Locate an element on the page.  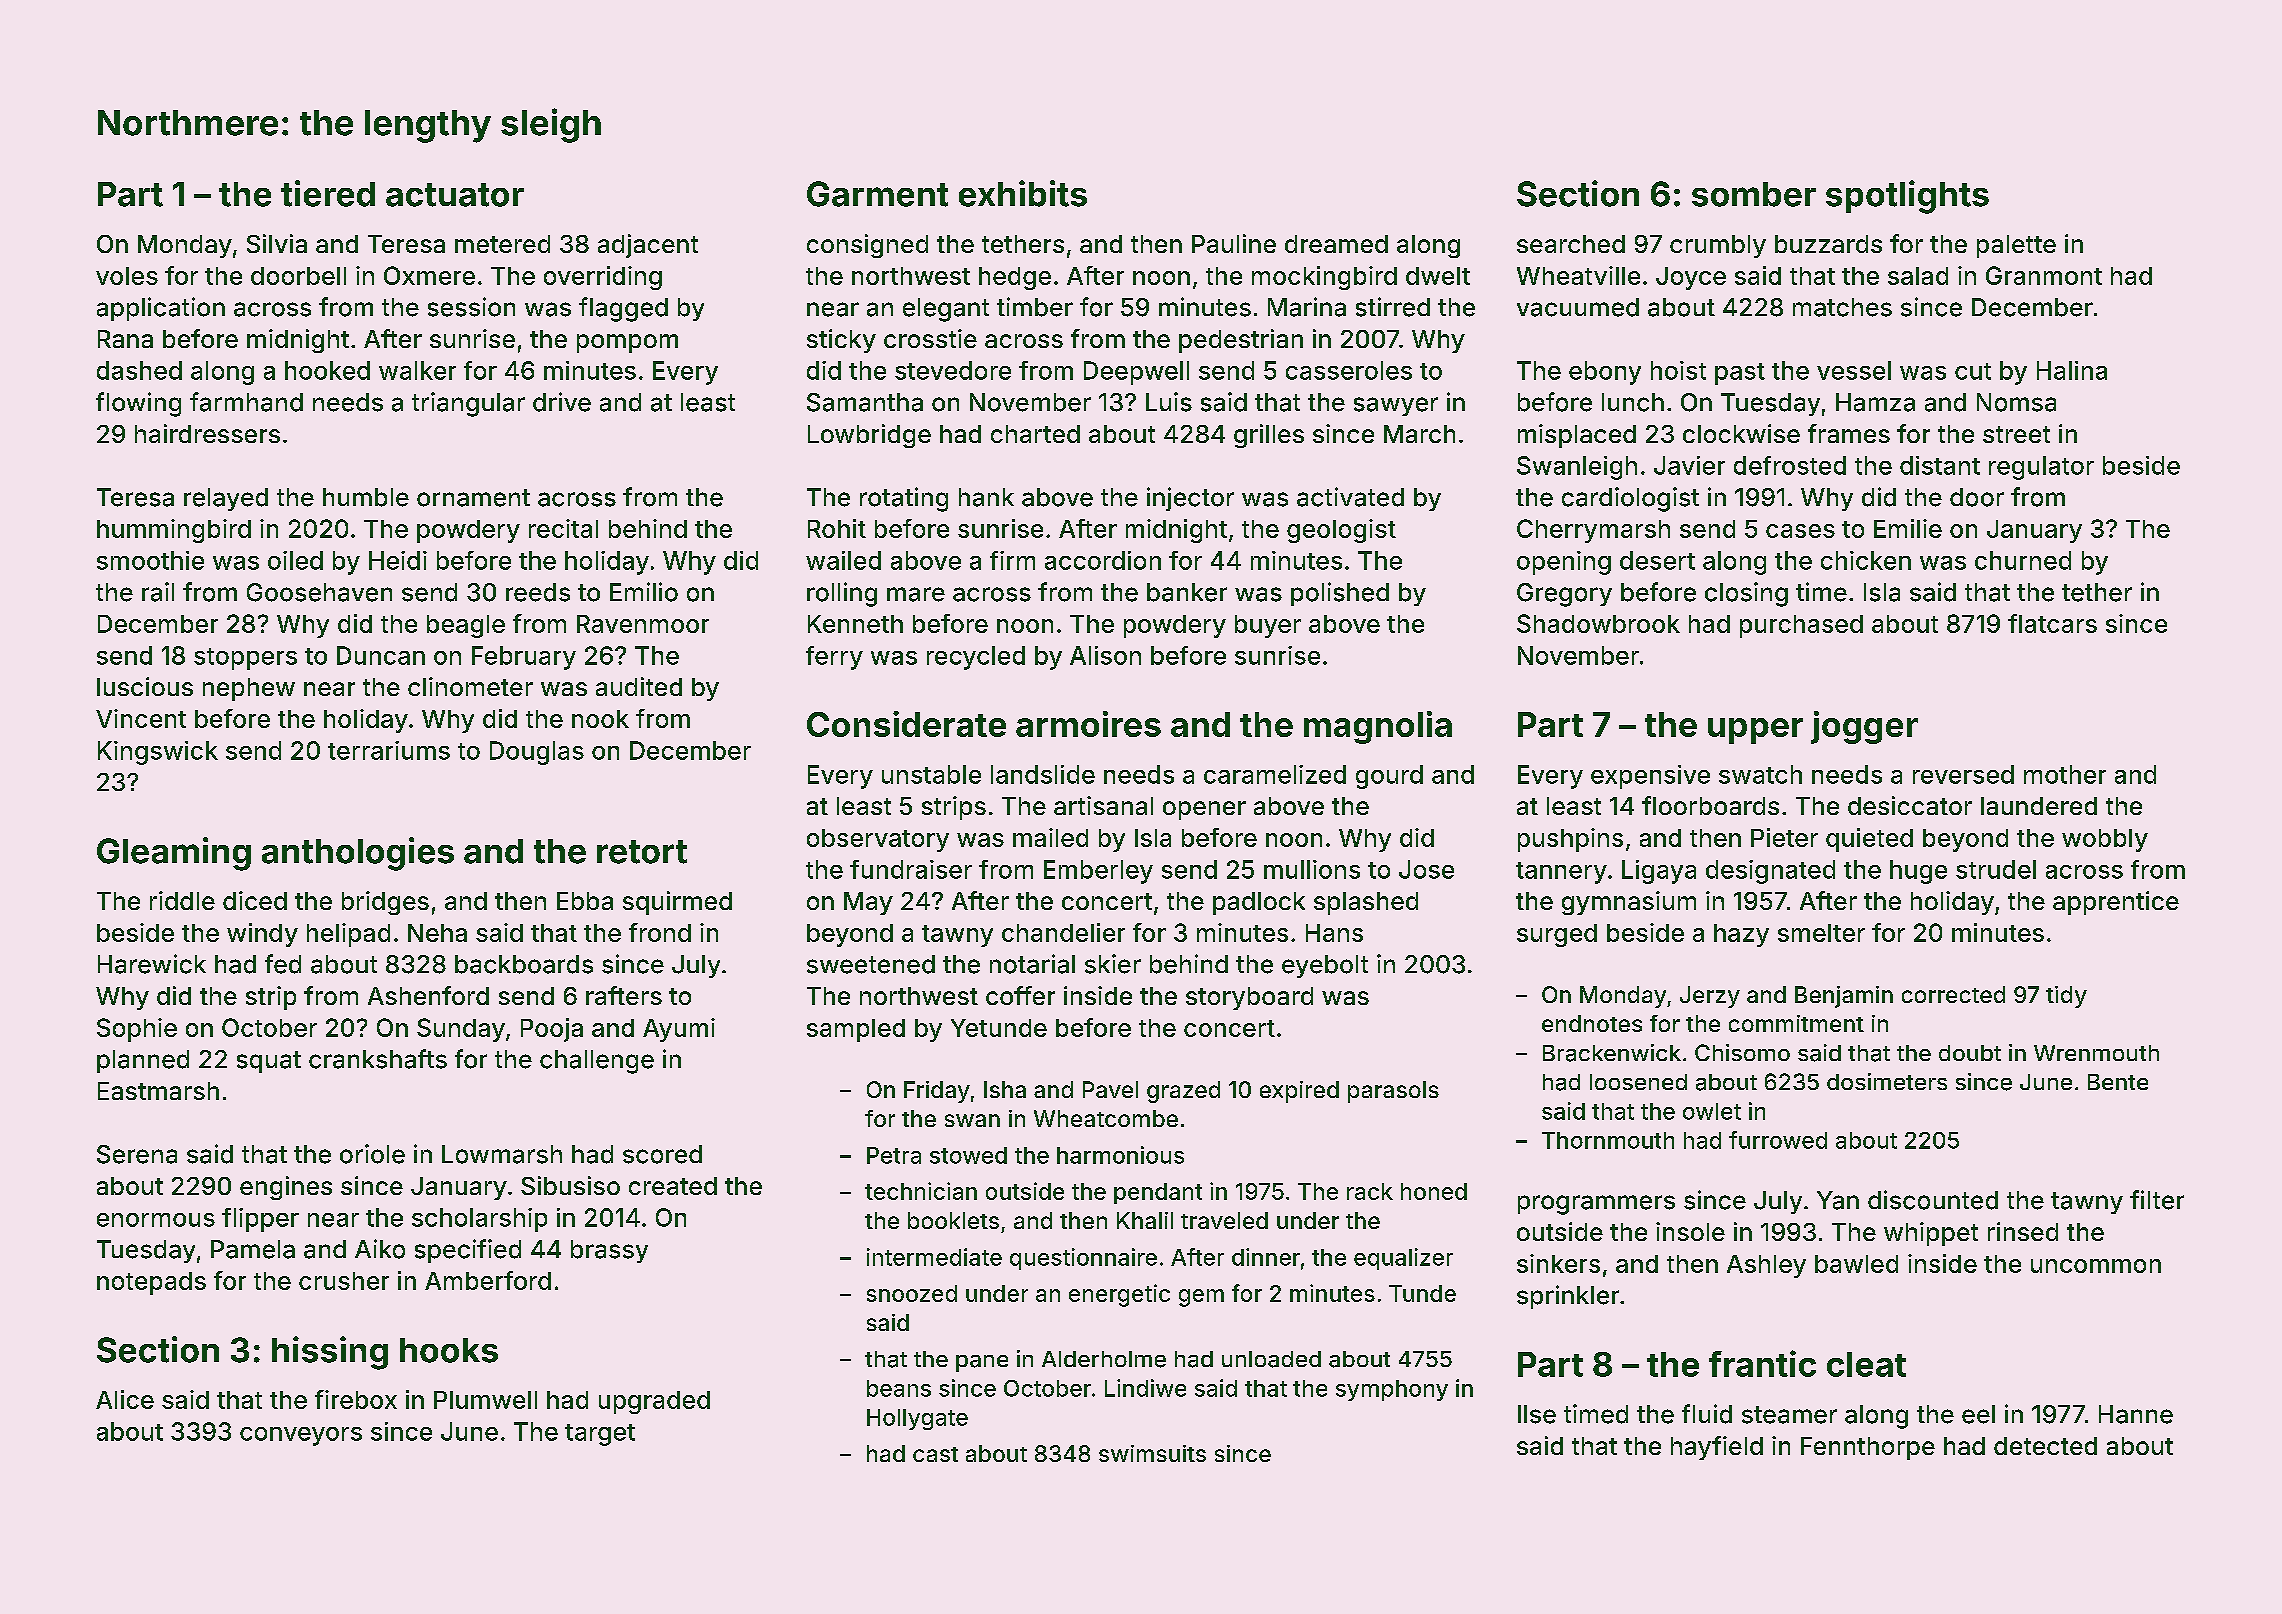
pompom is located at coordinates (627, 343).
